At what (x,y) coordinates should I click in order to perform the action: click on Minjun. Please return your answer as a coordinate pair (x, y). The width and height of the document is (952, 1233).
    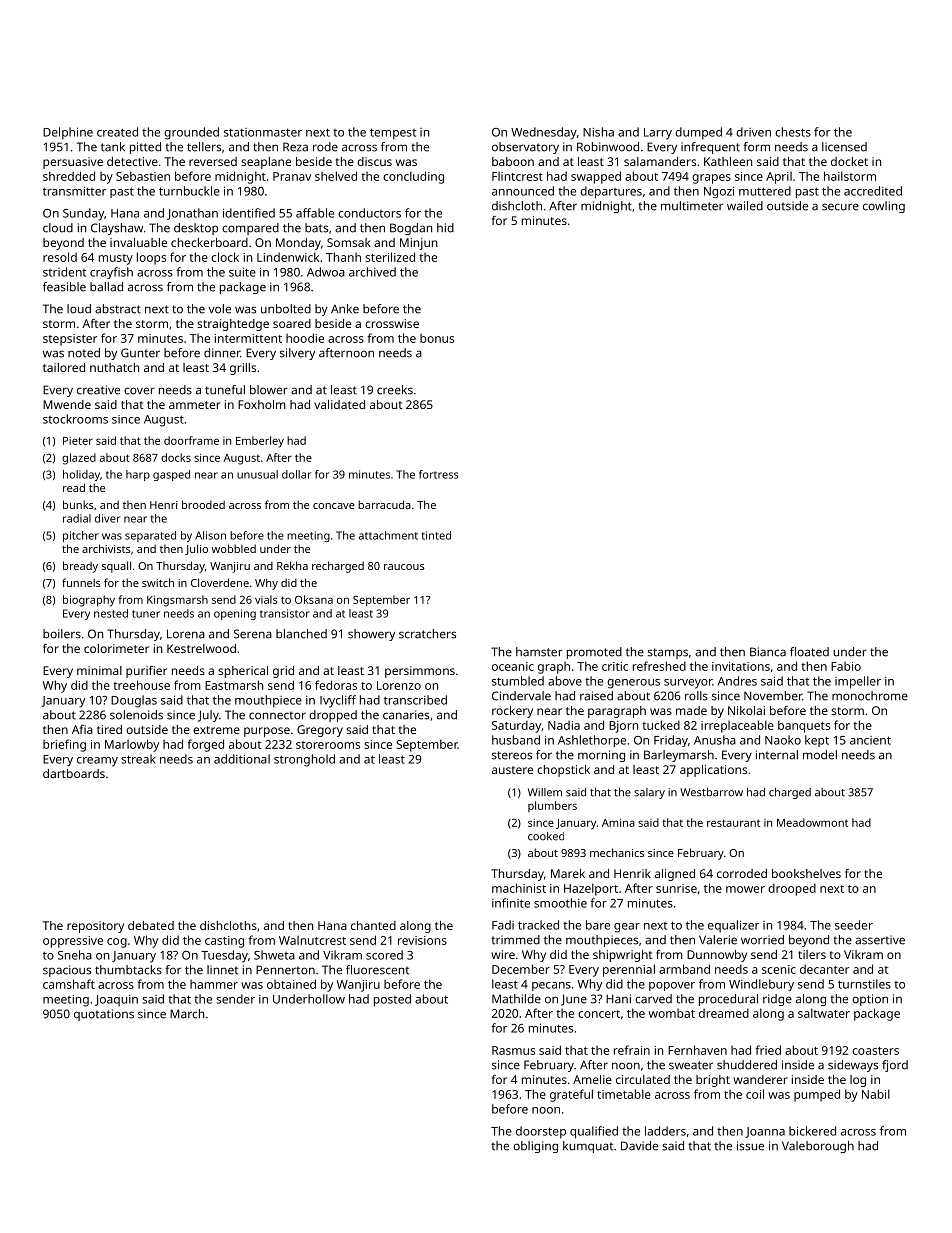
    Looking at the image, I should click on (418, 244).
